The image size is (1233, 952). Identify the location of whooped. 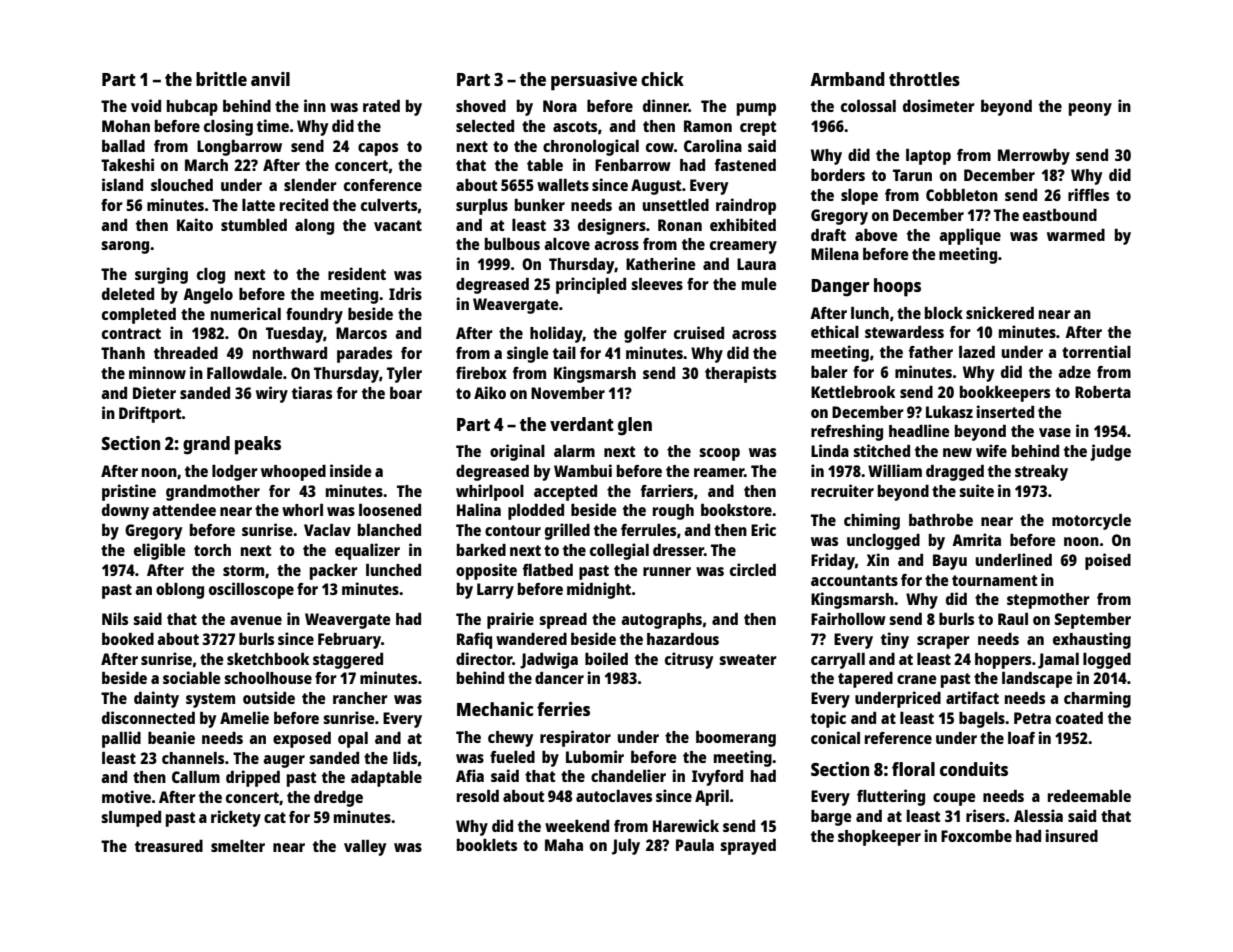
(293, 473).
